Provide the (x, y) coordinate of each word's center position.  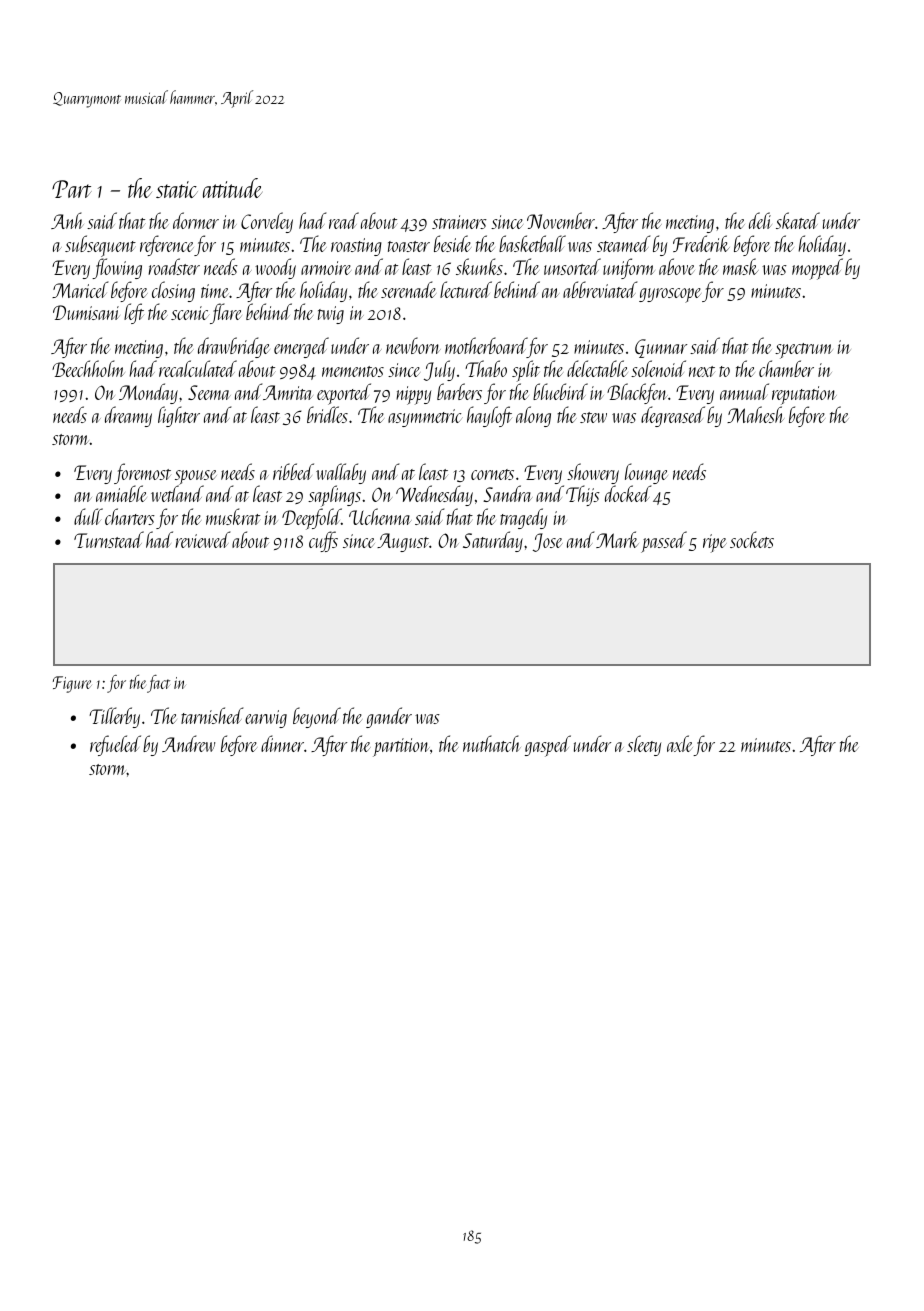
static (177, 189)
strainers (459, 222)
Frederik (701, 243)
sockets (752, 539)
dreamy (128, 416)
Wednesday (434, 495)
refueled (115, 745)
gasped (548, 746)
